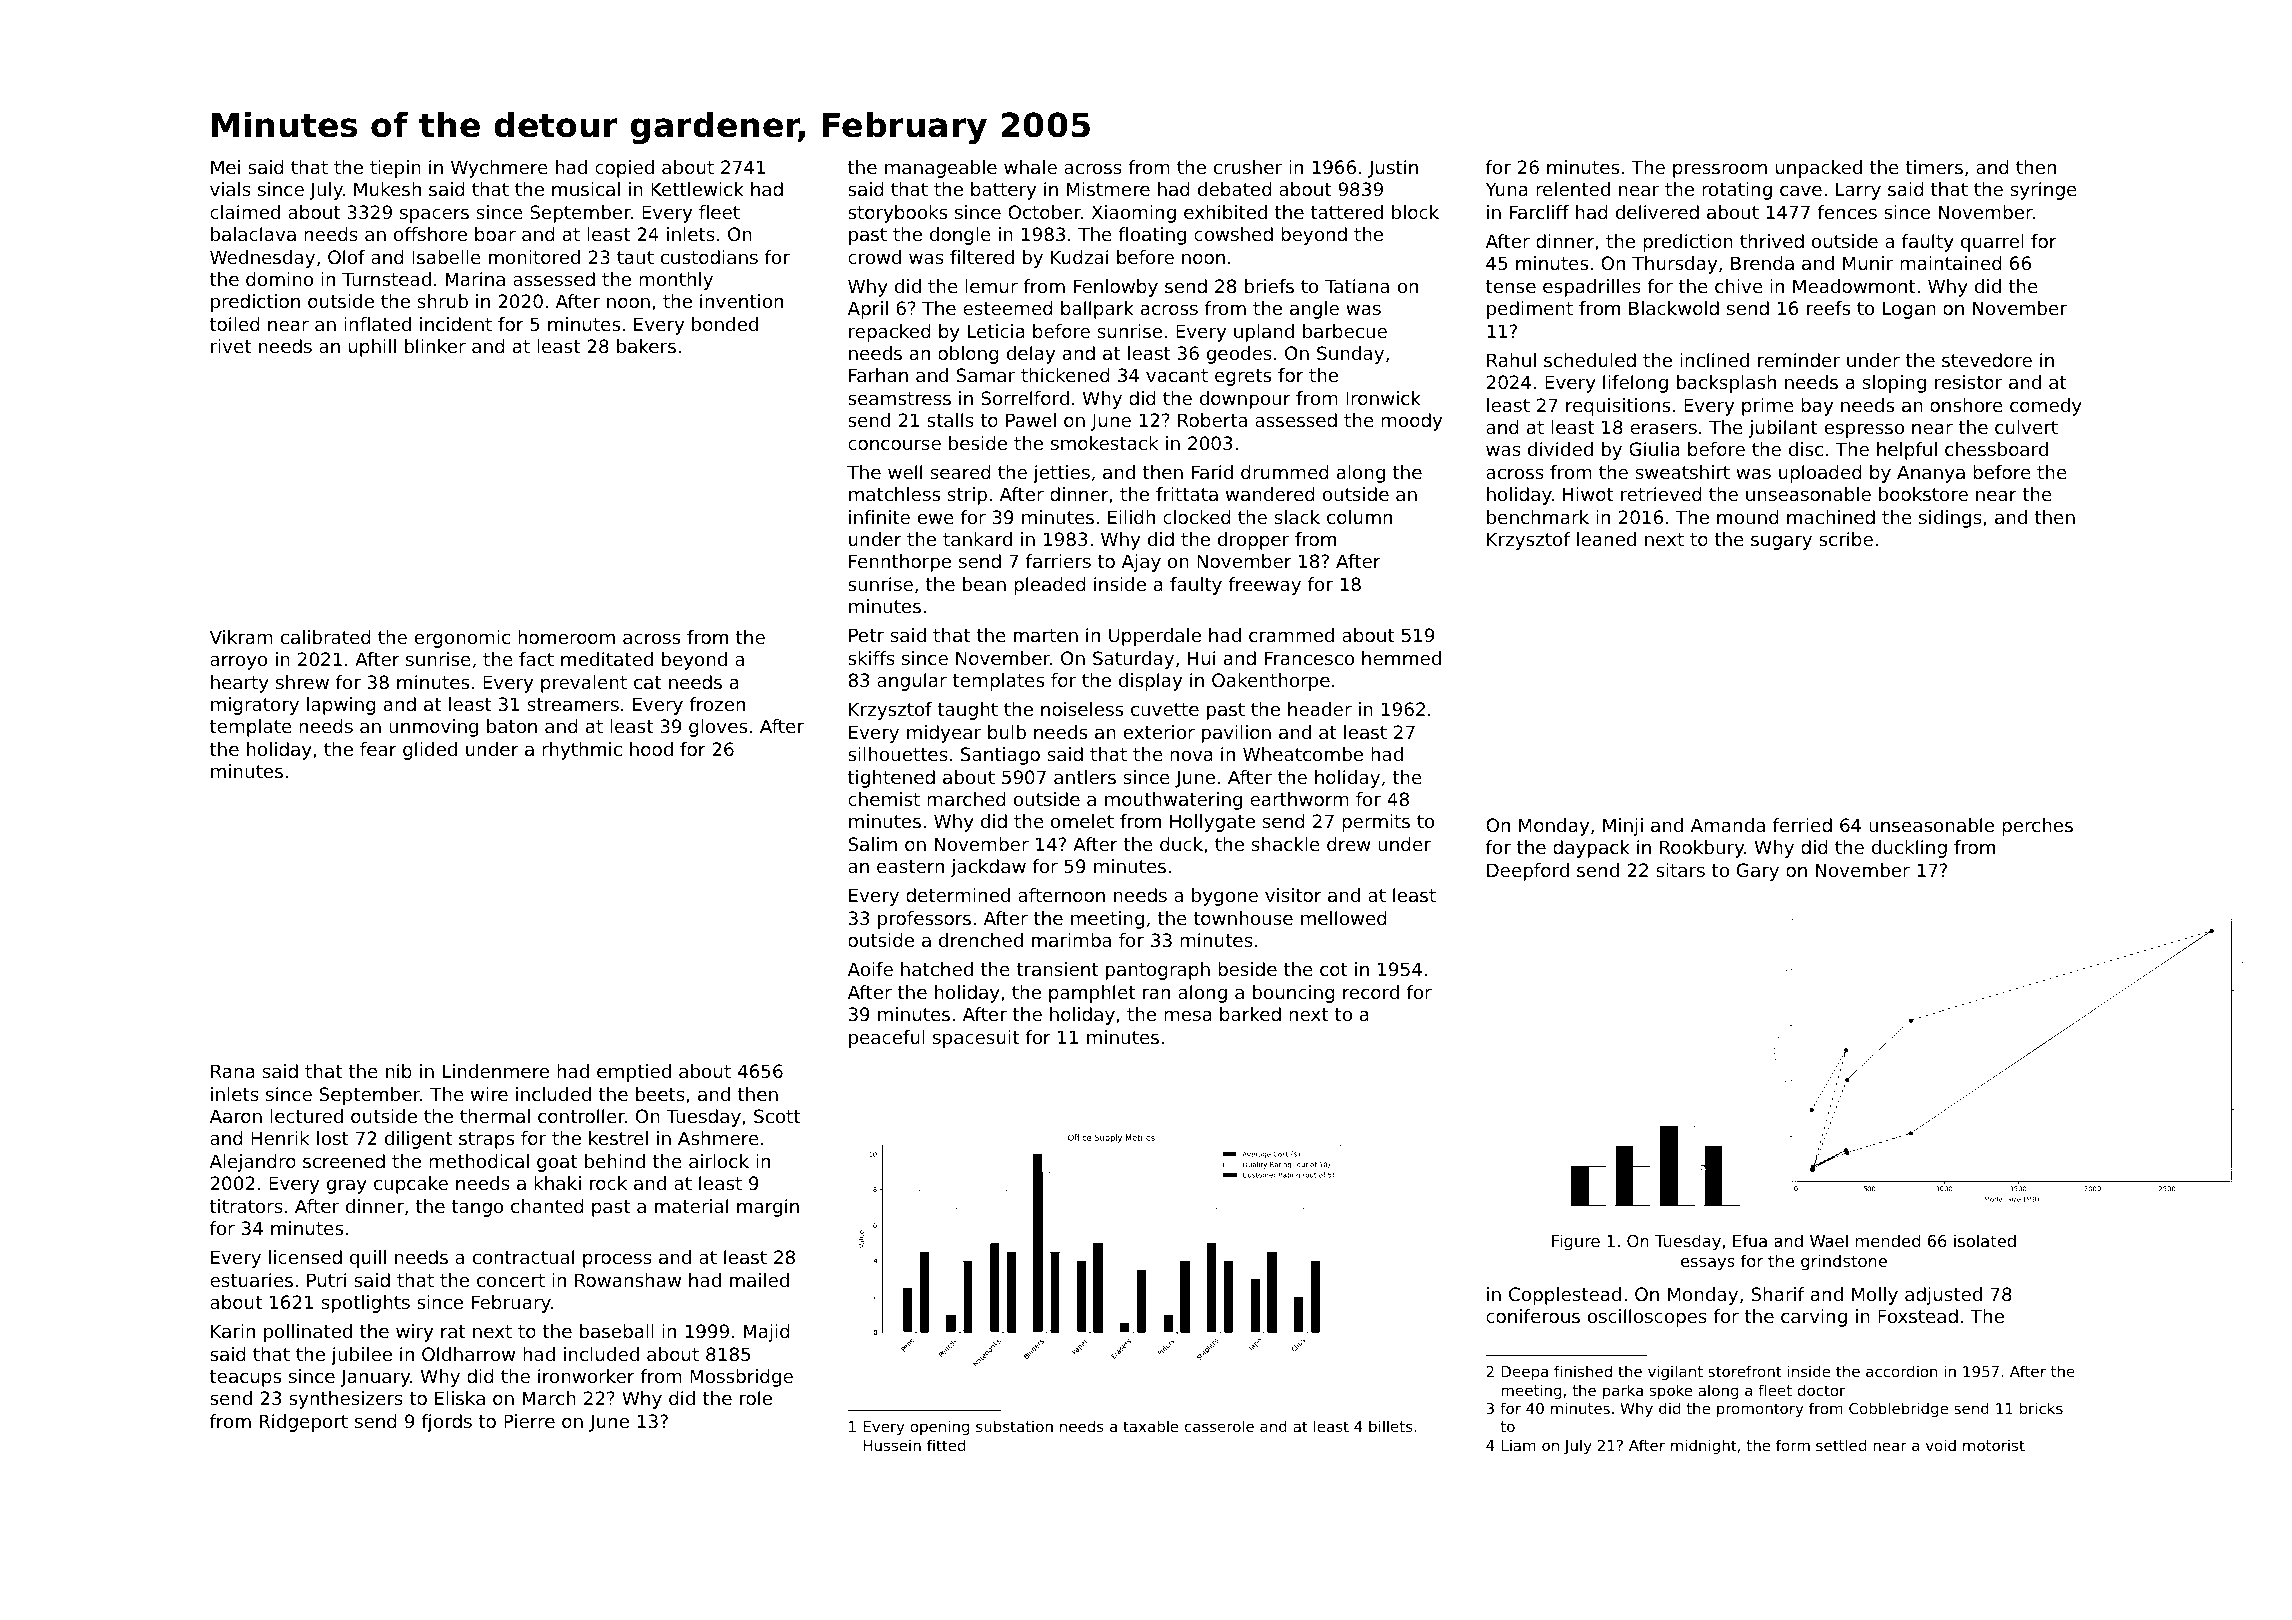 The image size is (2292, 1620). Describe the element at coordinates (1391, 1426) in the screenshot. I see `billets` at that location.
